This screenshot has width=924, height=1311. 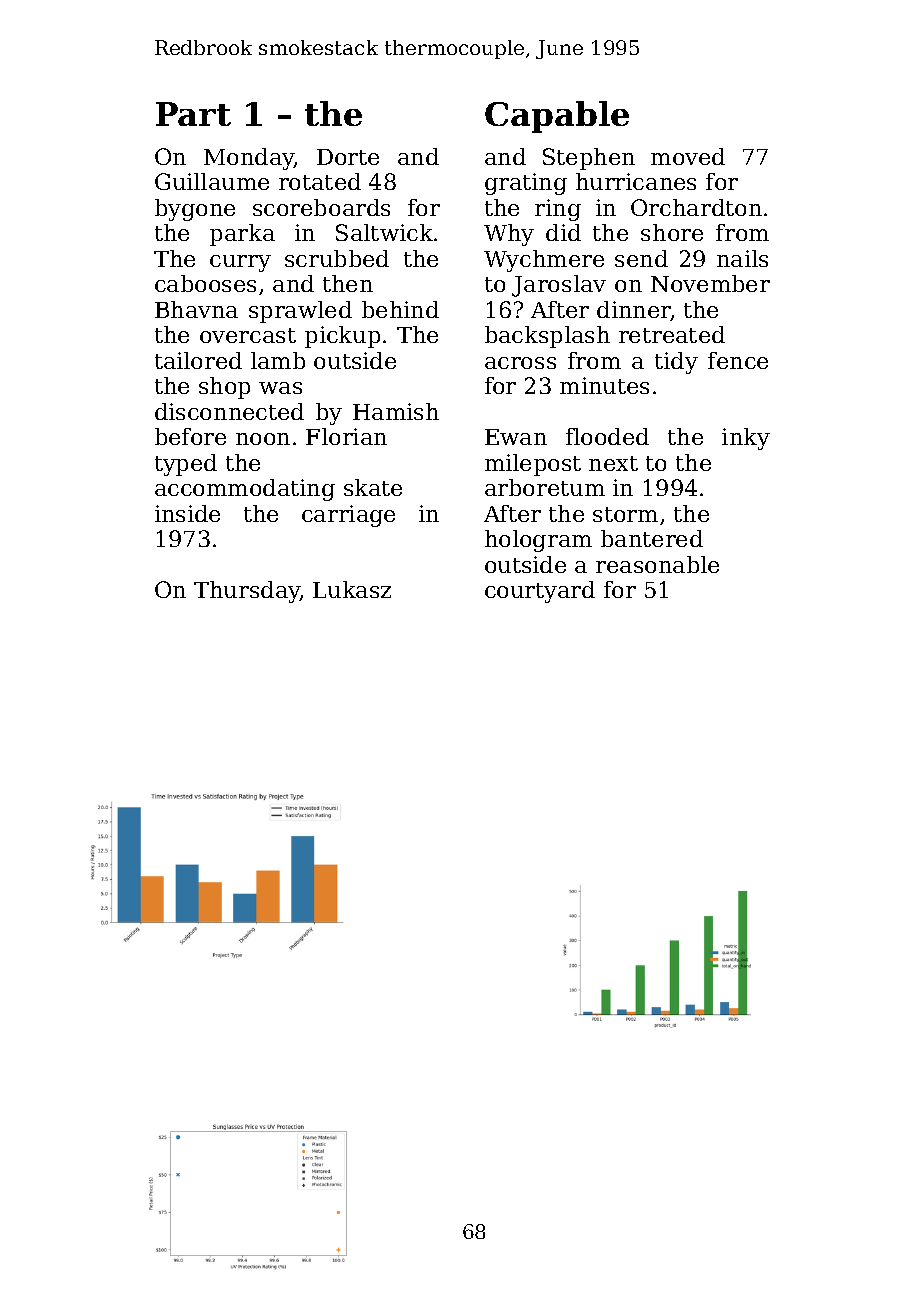 I want to click on ring, so click(x=558, y=210).
